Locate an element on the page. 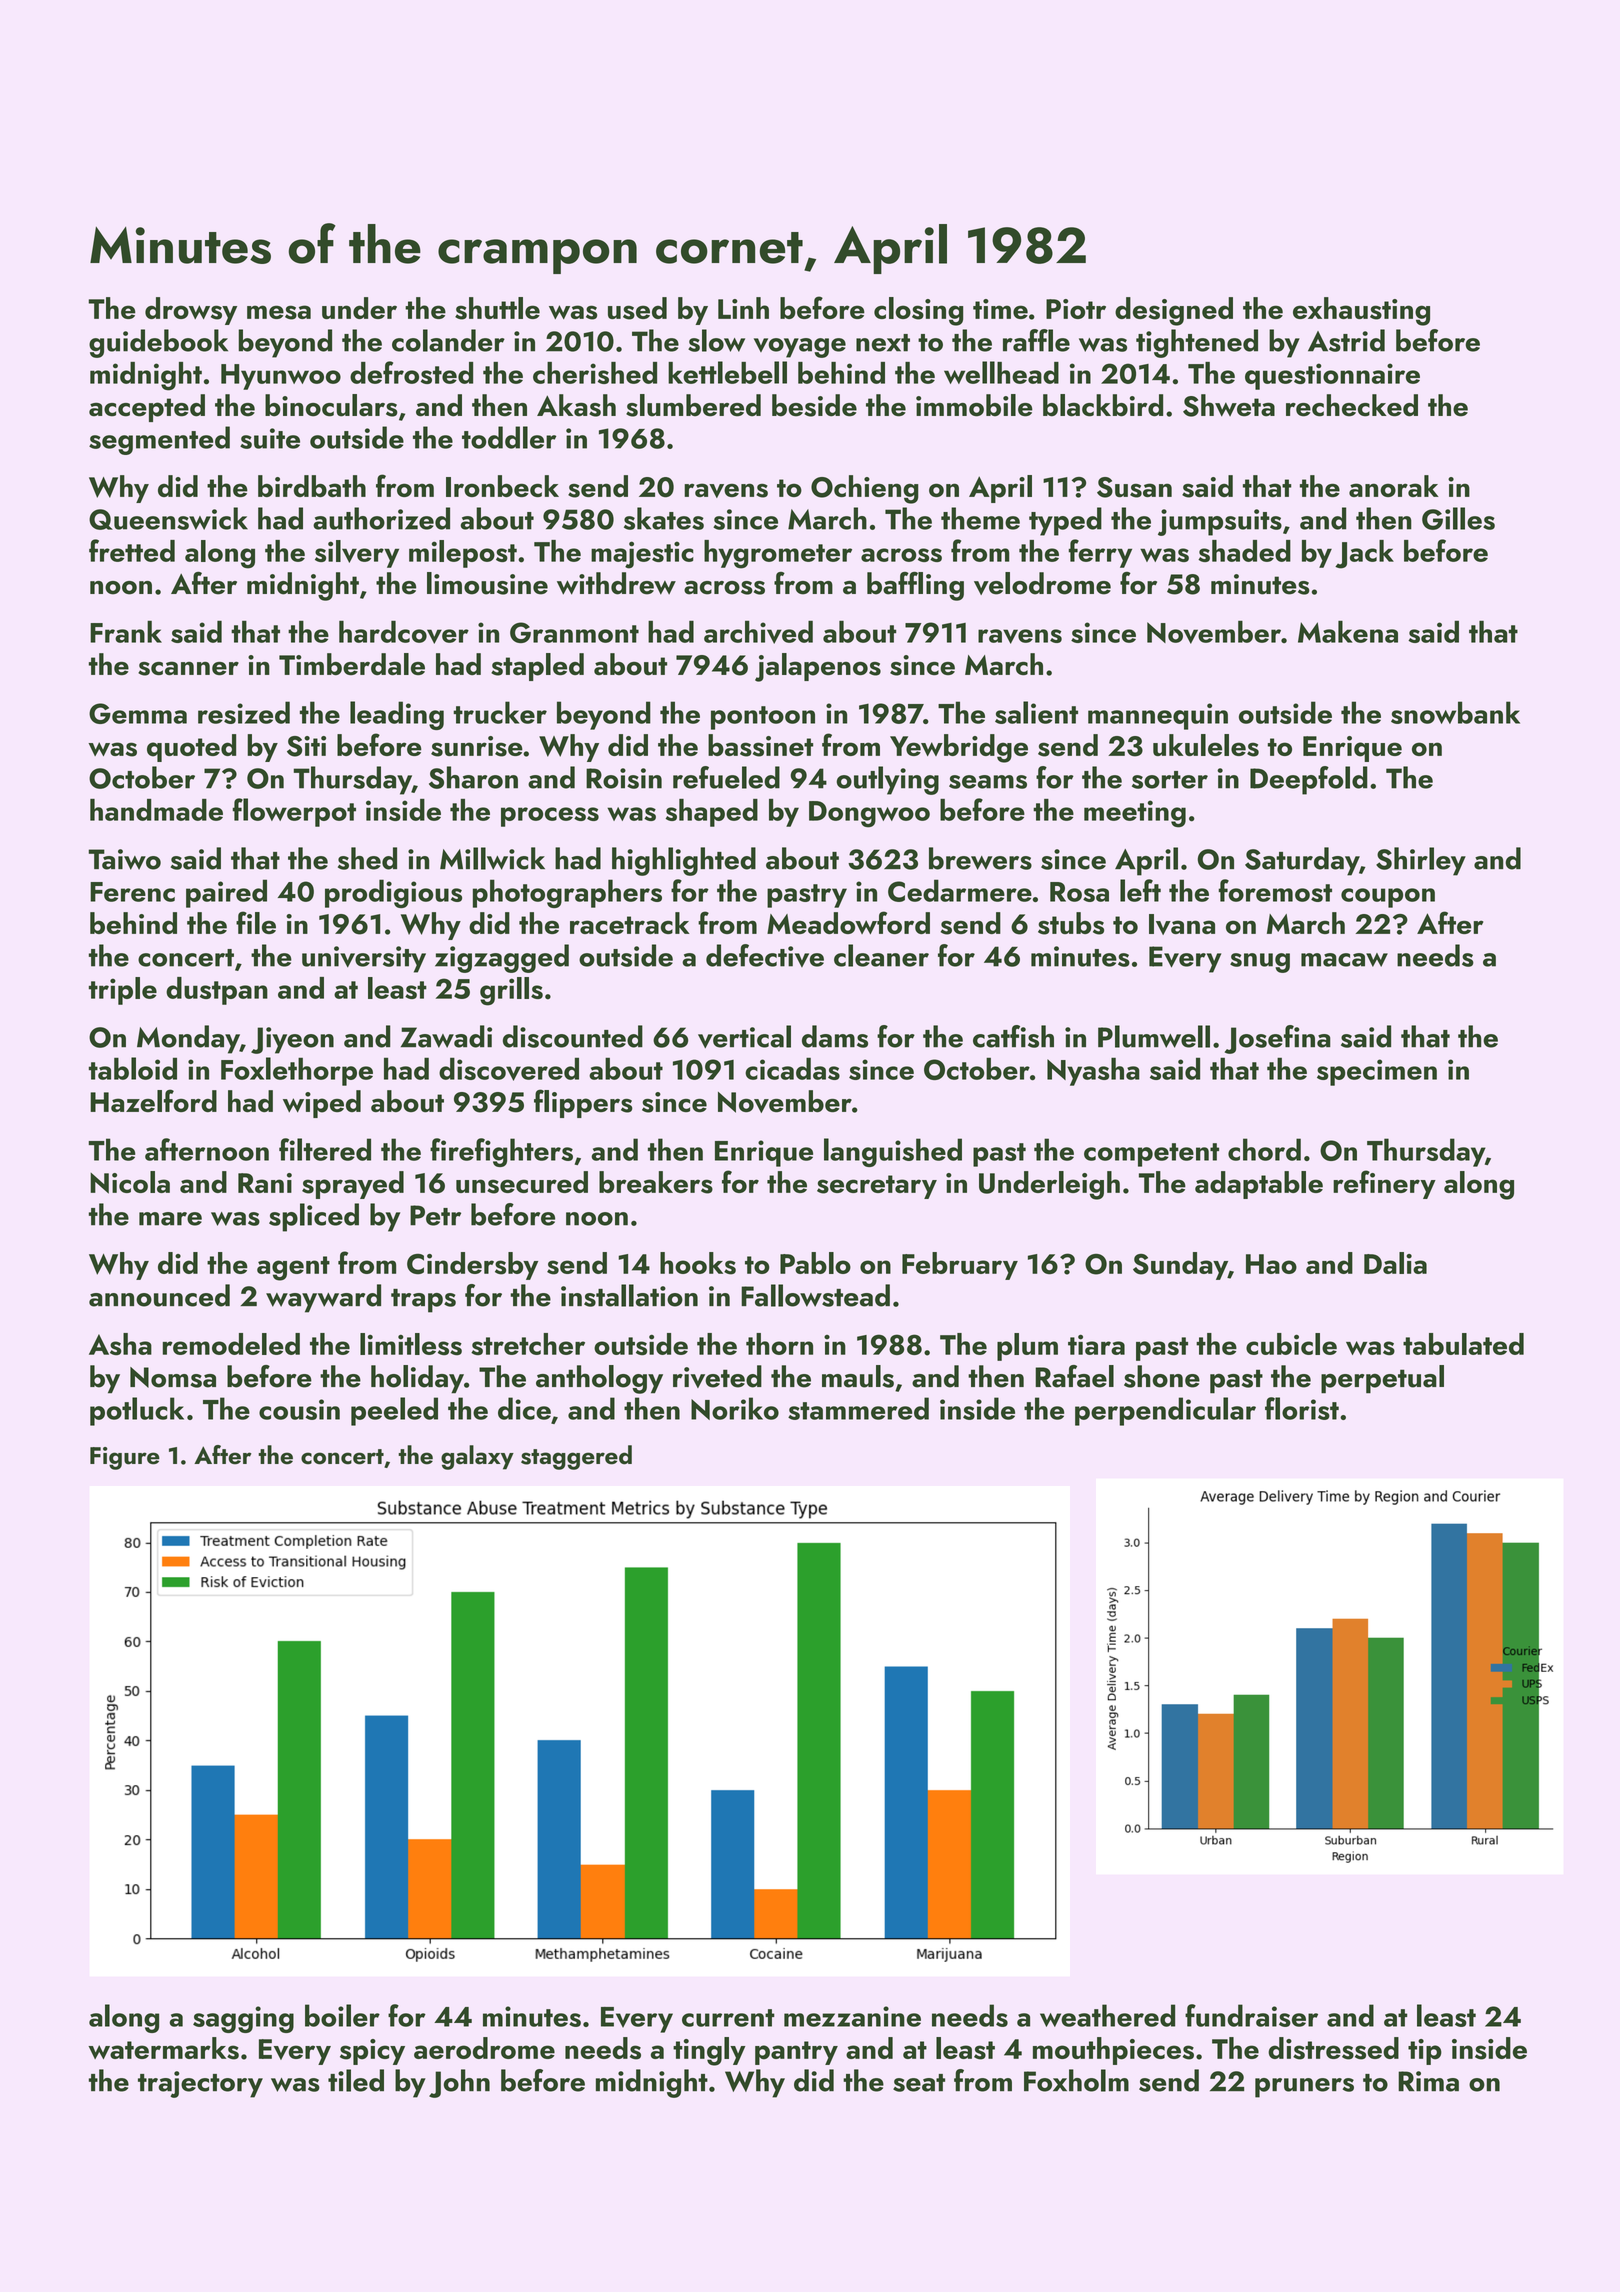 The height and width of the document is (2292, 1620). trajectory is located at coordinates (200, 2084).
